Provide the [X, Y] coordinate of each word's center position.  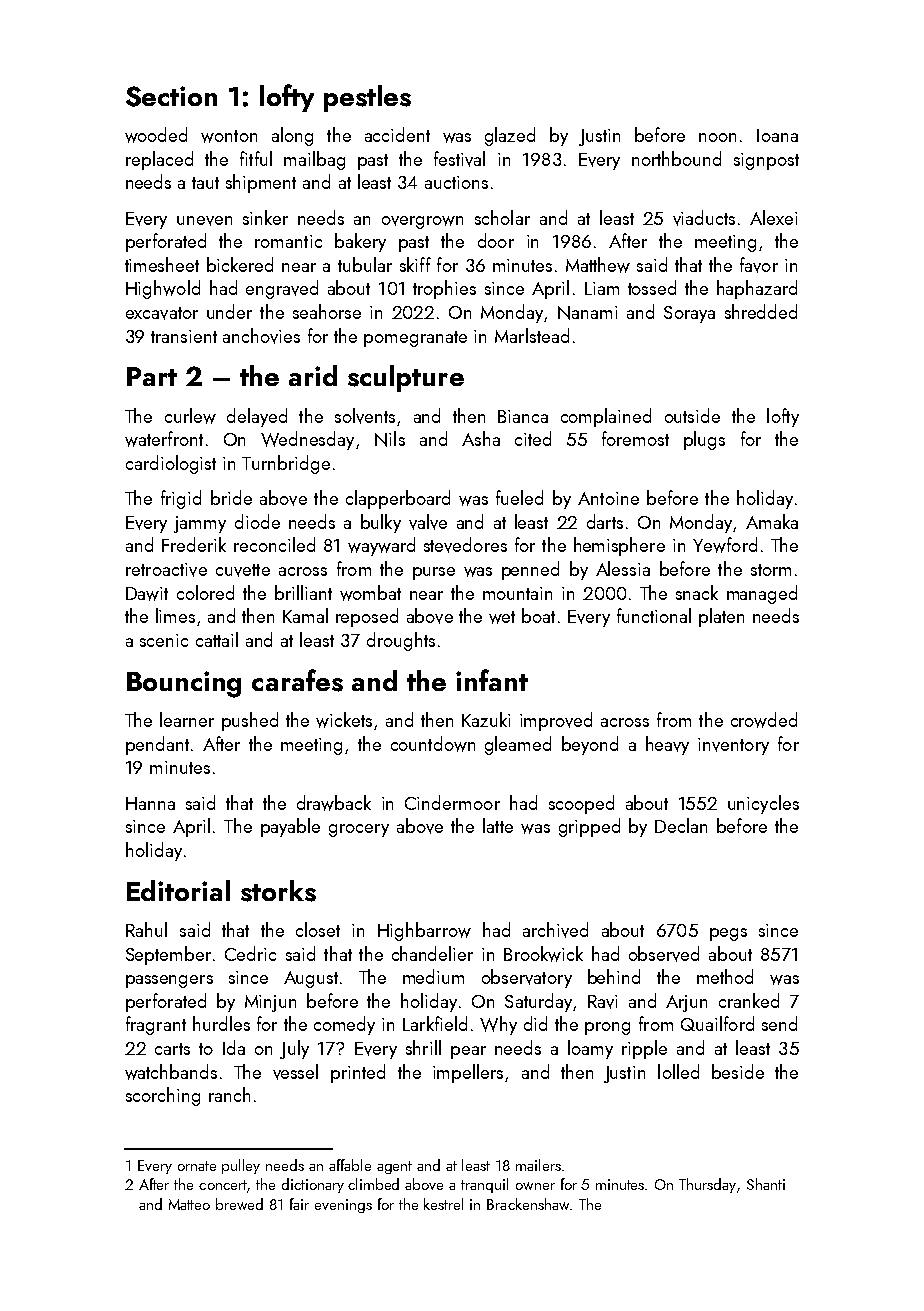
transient [184, 336]
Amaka [772, 521]
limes [175, 615]
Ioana [777, 135]
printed [358, 1073]
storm [771, 570]
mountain [517, 593]
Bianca [523, 416]
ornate [197, 1166]
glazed [510, 136]
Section [171, 96]
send [779, 1023]
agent [394, 1167]
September [168, 955]
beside [738, 1071]
